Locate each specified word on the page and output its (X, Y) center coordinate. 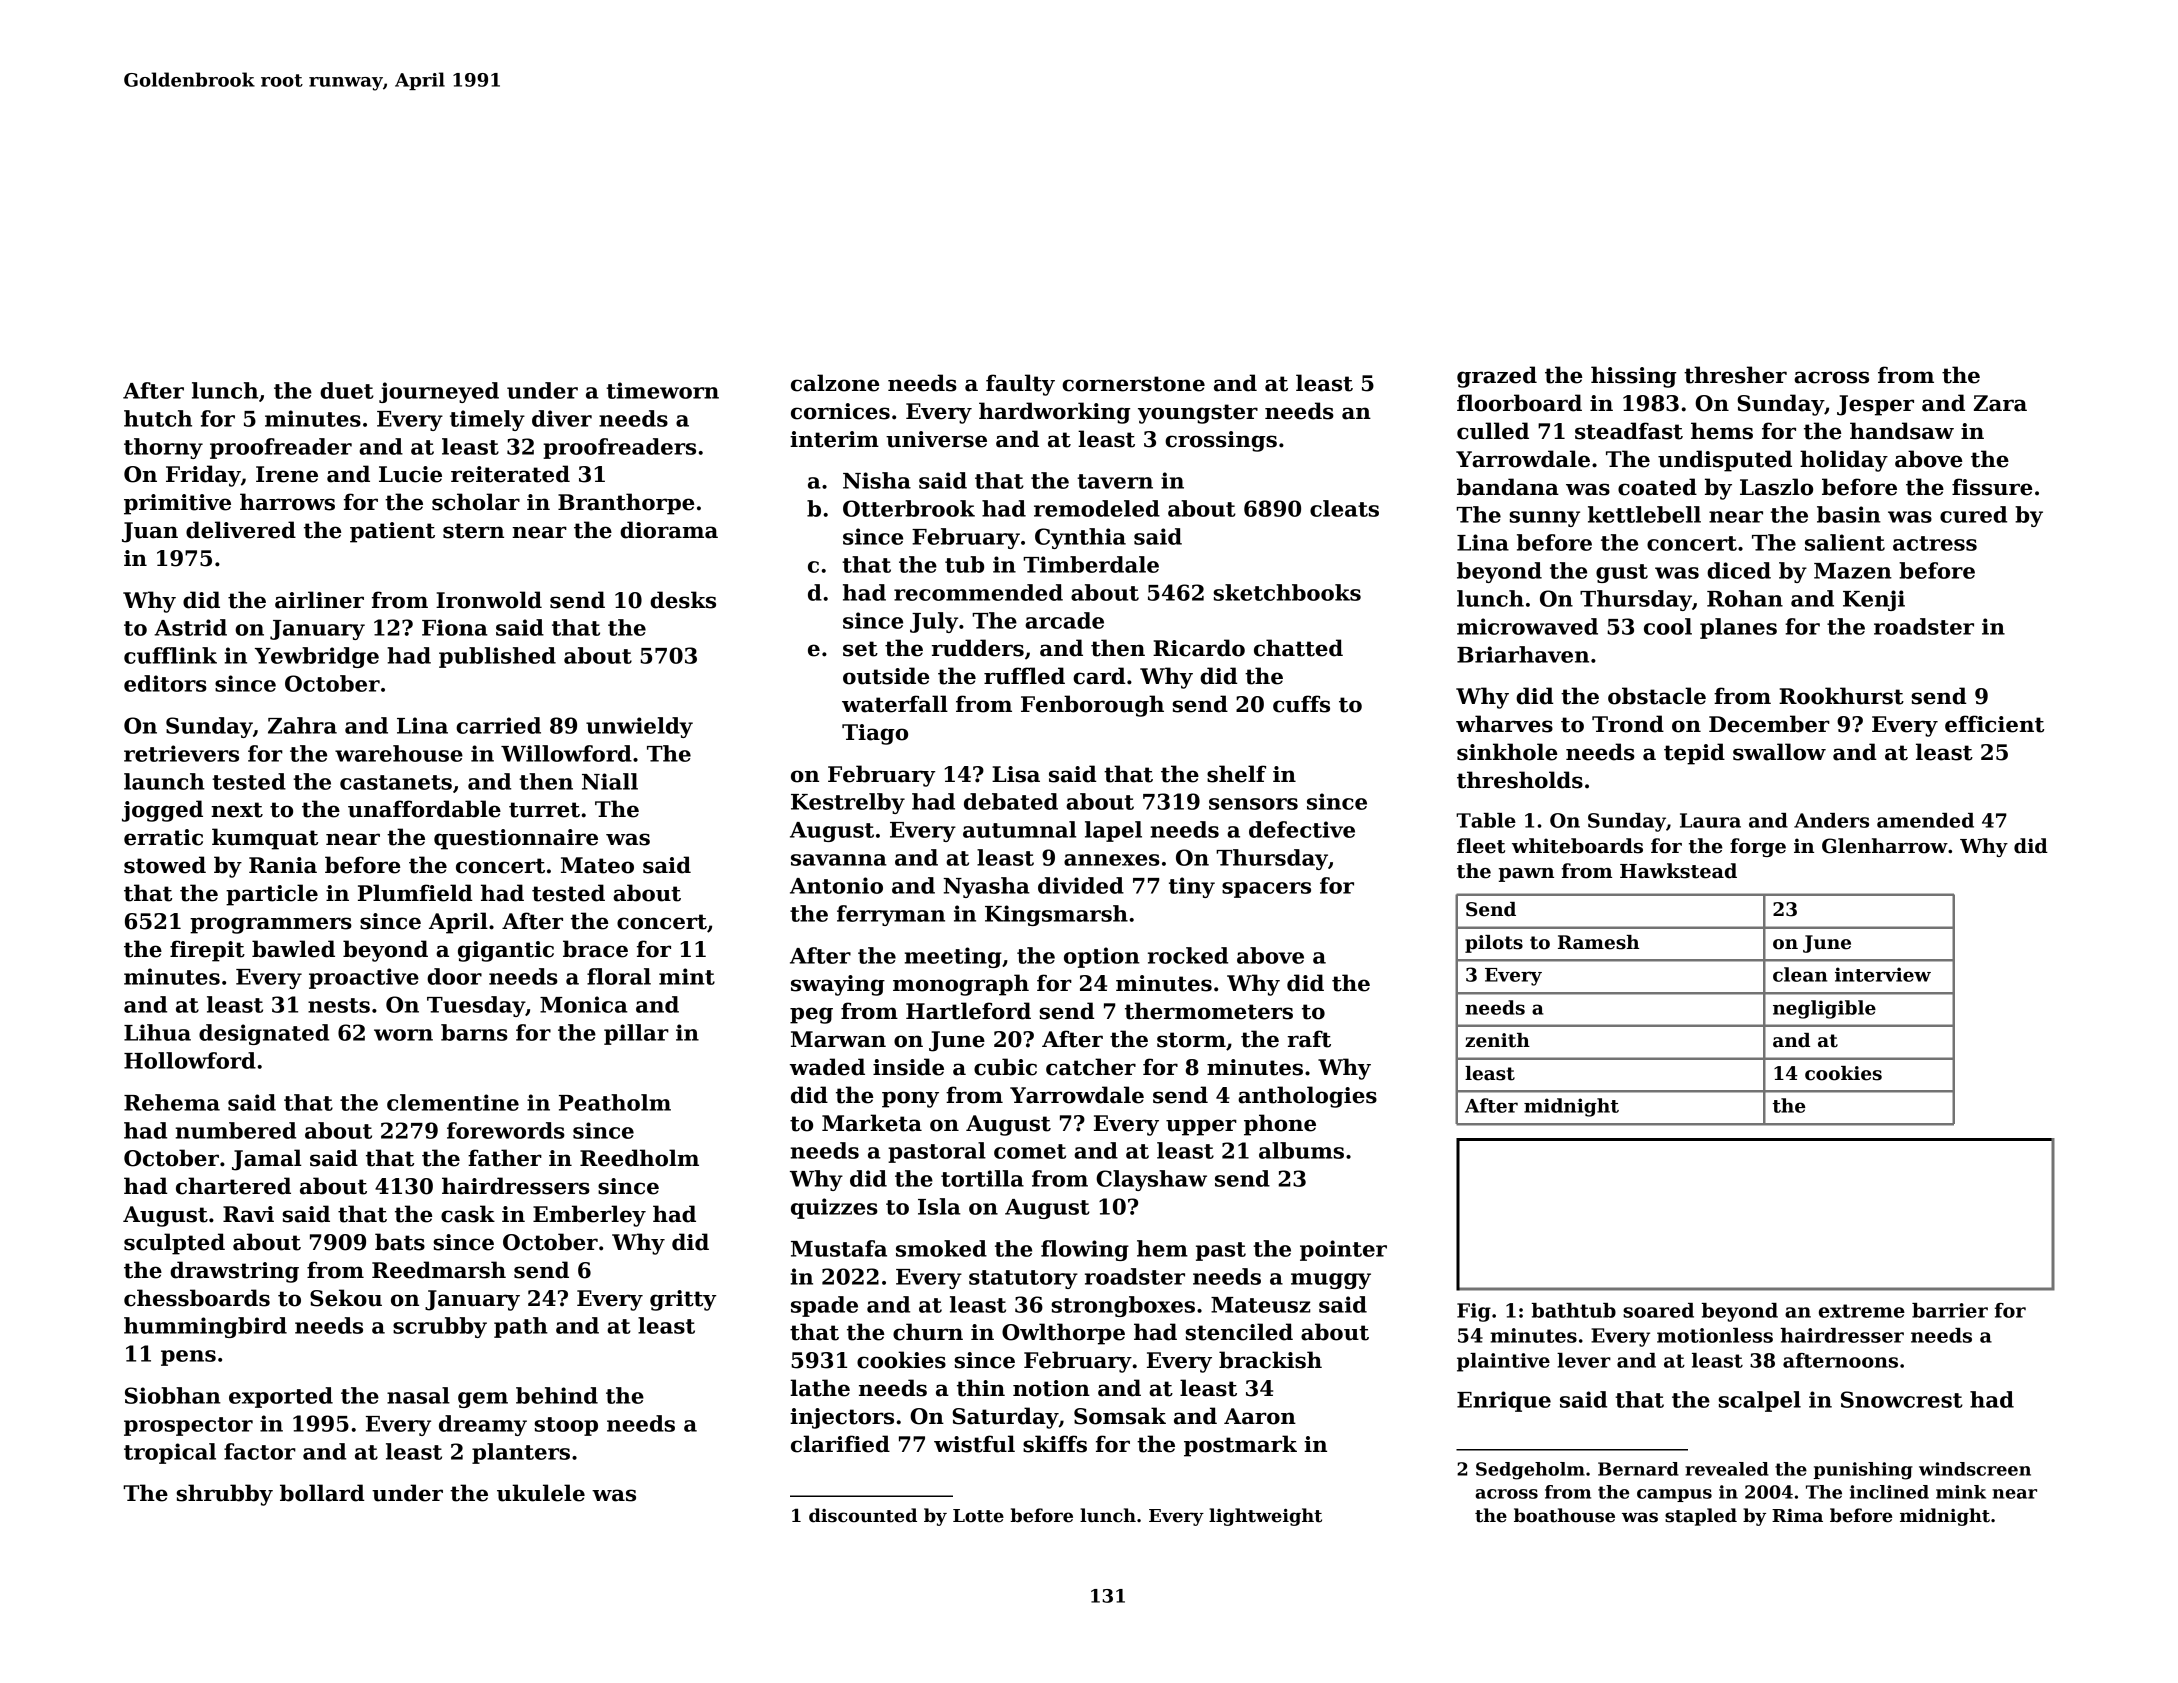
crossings (1221, 441)
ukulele (541, 1493)
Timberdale (1091, 564)
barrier (1950, 1310)
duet (347, 390)
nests (339, 1005)
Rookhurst (1841, 696)
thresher (1735, 375)
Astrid (190, 627)
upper (1201, 1127)
